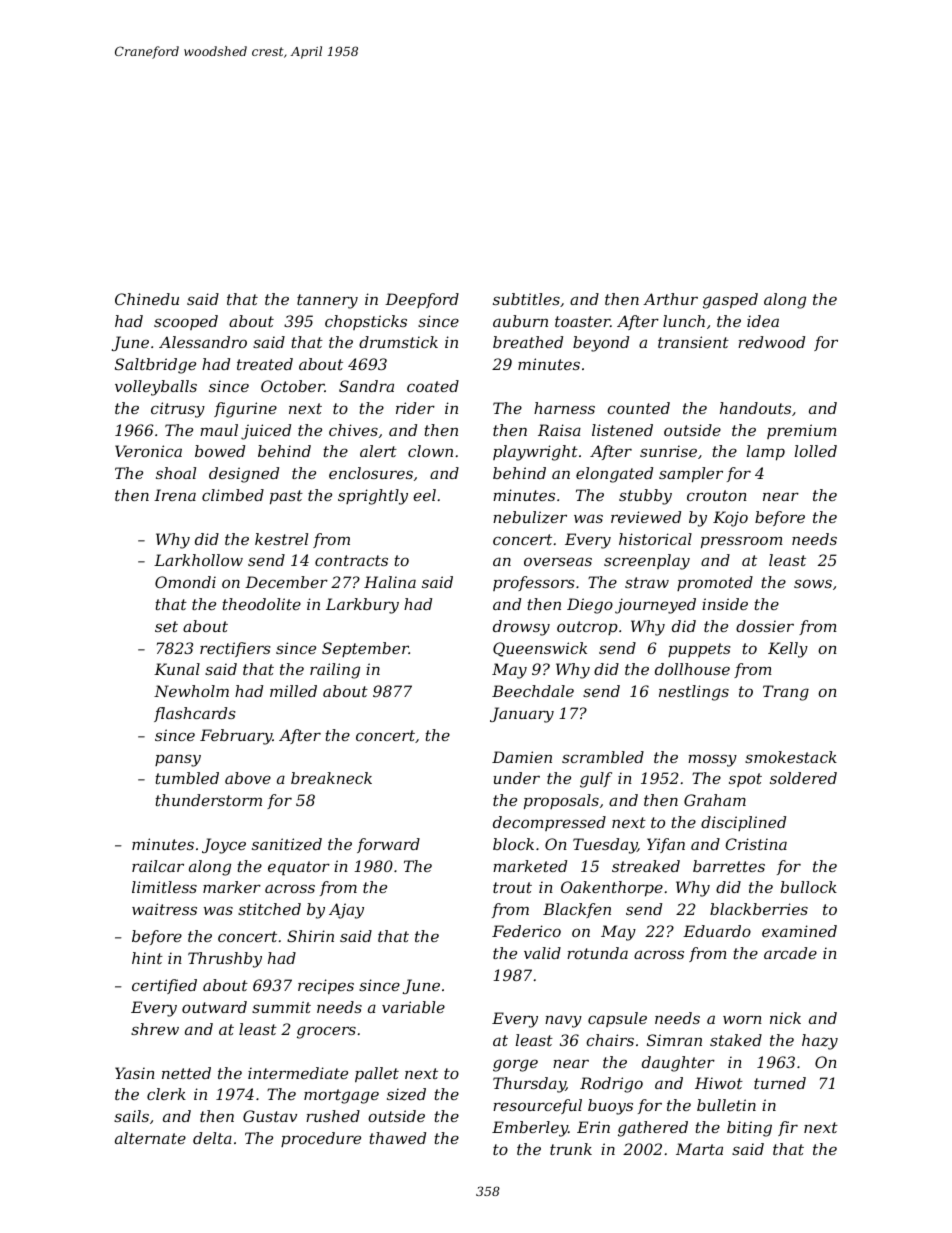 The width and height of the image is (952, 1233). Describe the element at coordinates (816, 451) in the image. I see `lolled` at that location.
